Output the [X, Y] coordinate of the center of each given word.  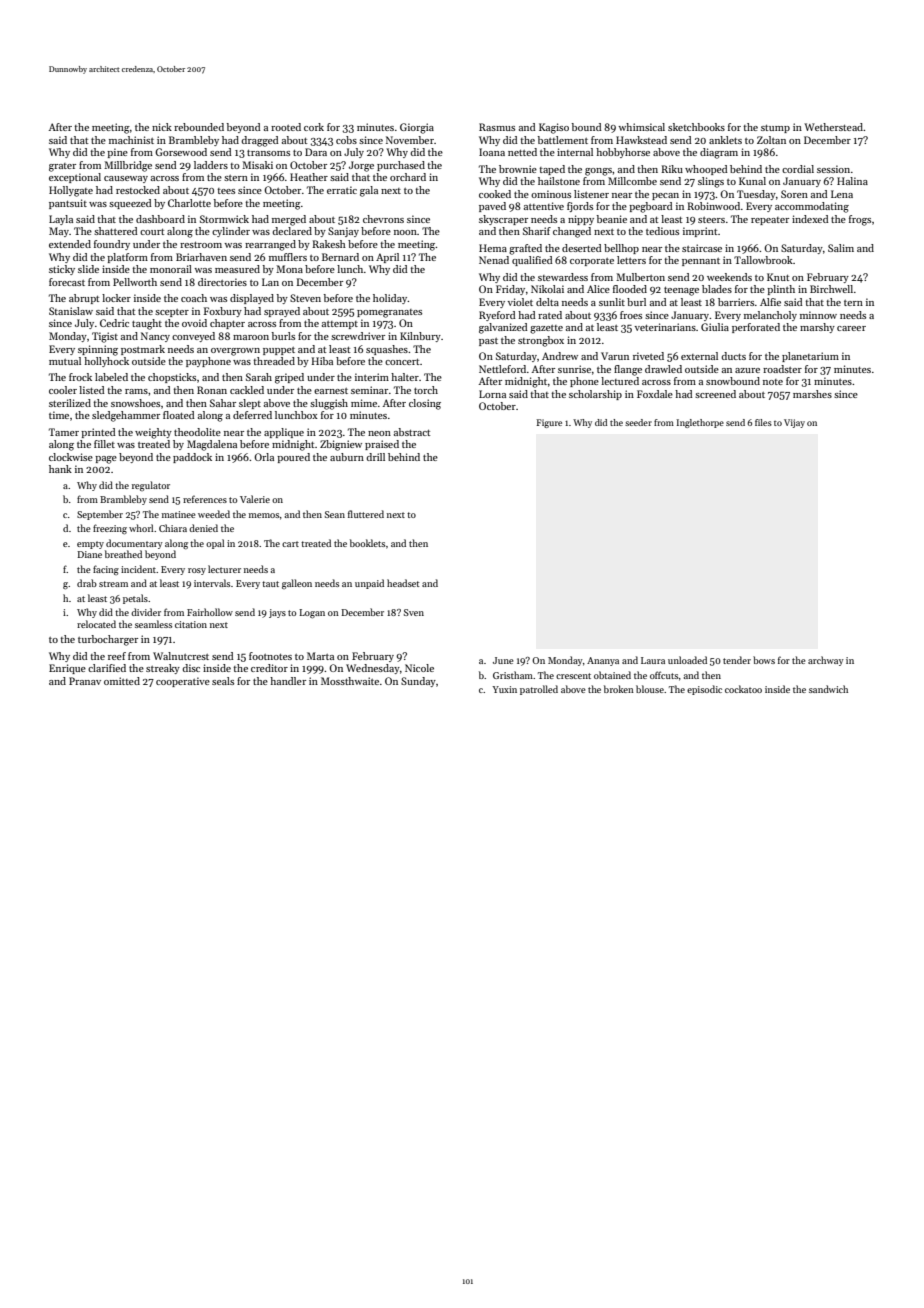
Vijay [794, 423]
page [106, 460]
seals [223, 681]
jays [277, 613]
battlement [563, 140]
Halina [852, 181]
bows [764, 660]
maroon [251, 337]
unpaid [369, 584]
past [488, 342]
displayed [252, 299]
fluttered [366, 514]
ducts [733, 356]
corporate [592, 262]
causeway [126, 179]
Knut [778, 277]
